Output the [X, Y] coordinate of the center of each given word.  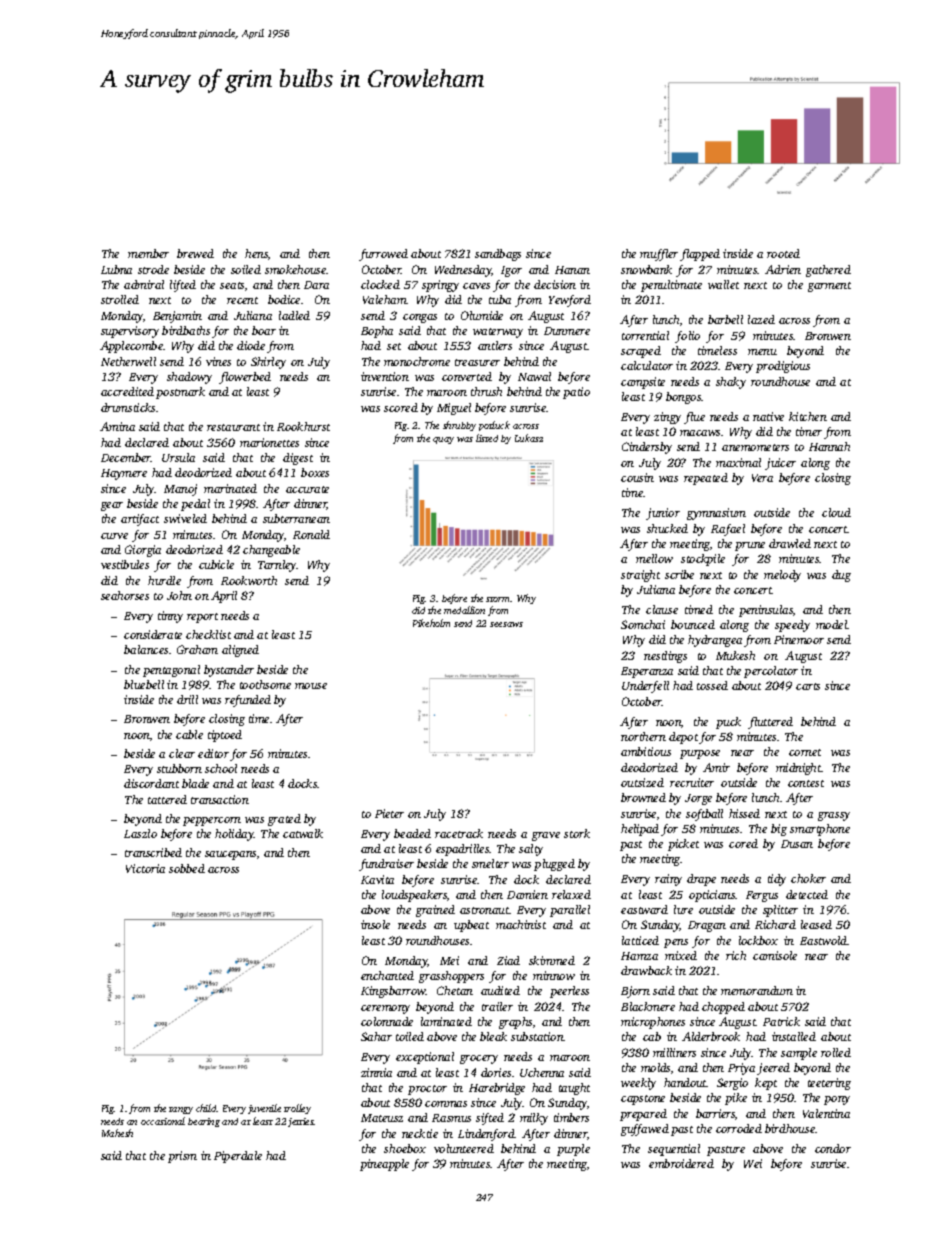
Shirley [268, 363]
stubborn [179, 768]
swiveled [185, 518]
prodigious [783, 367]
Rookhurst [303, 426]
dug [841, 576]
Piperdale [238, 1157]
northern [643, 736]
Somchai [643, 624]
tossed [712, 685]
